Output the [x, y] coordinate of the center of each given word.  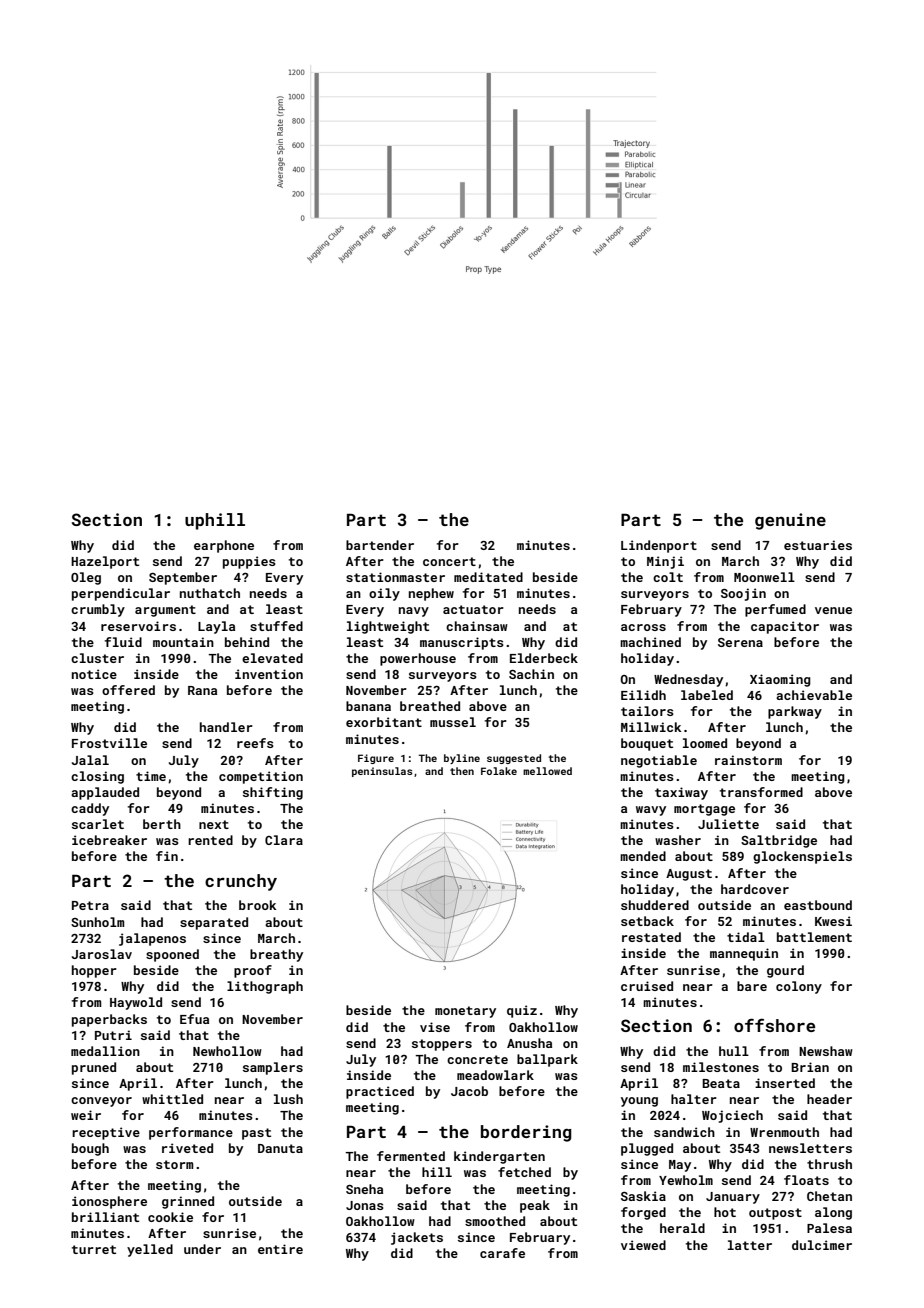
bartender [380, 545]
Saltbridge [779, 841]
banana [368, 706]
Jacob [469, 1091]
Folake [499, 771]
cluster [97, 658]
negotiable [659, 761]
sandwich [684, 1132]
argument [165, 611]
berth [162, 824]
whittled [172, 1099]
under [202, 1249]
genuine [790, 521]
